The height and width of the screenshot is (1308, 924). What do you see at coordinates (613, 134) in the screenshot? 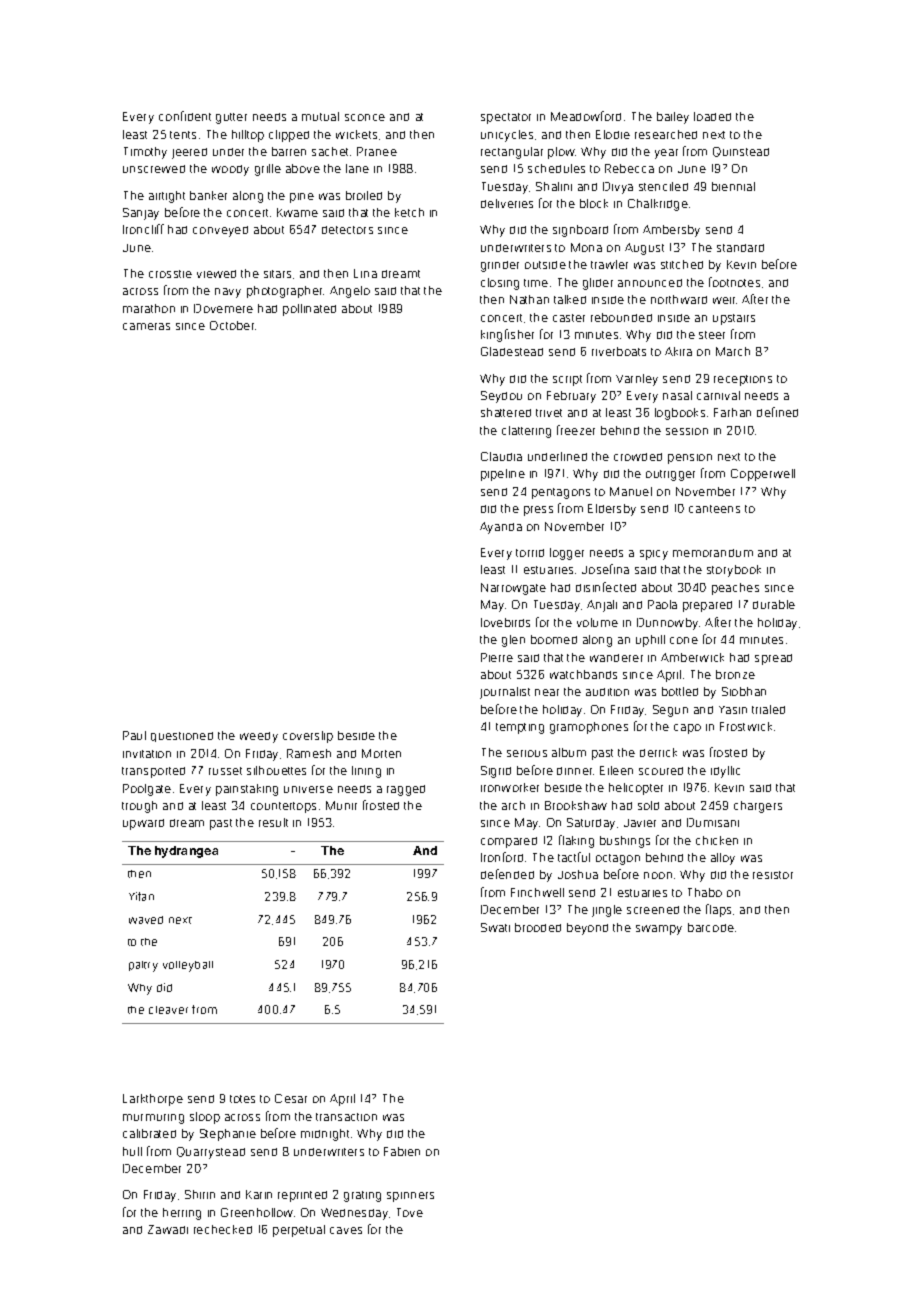
I see `Elodie` at bounding box center [613, 134].
